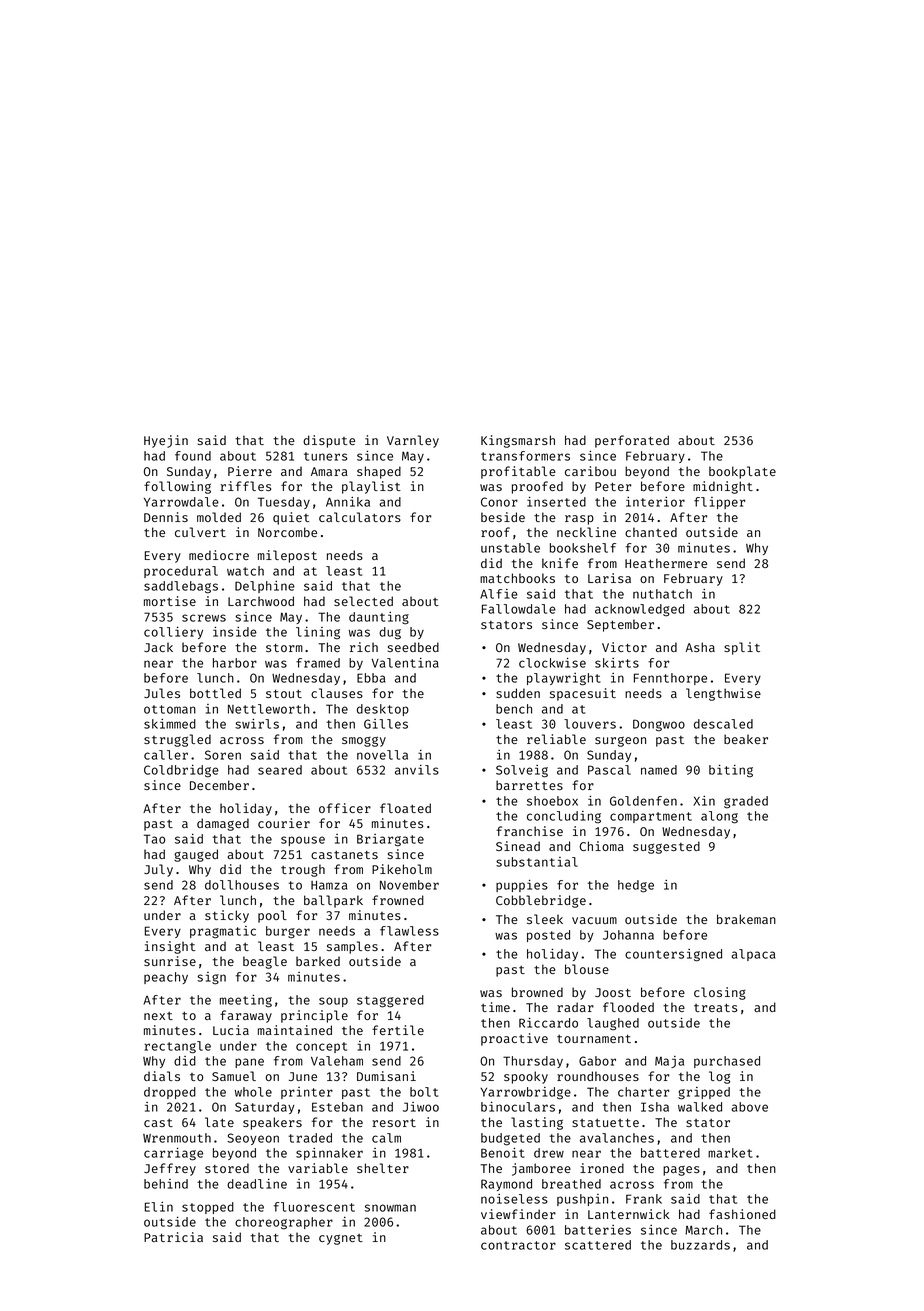  I want to click on Jack, so click(158, 647).
